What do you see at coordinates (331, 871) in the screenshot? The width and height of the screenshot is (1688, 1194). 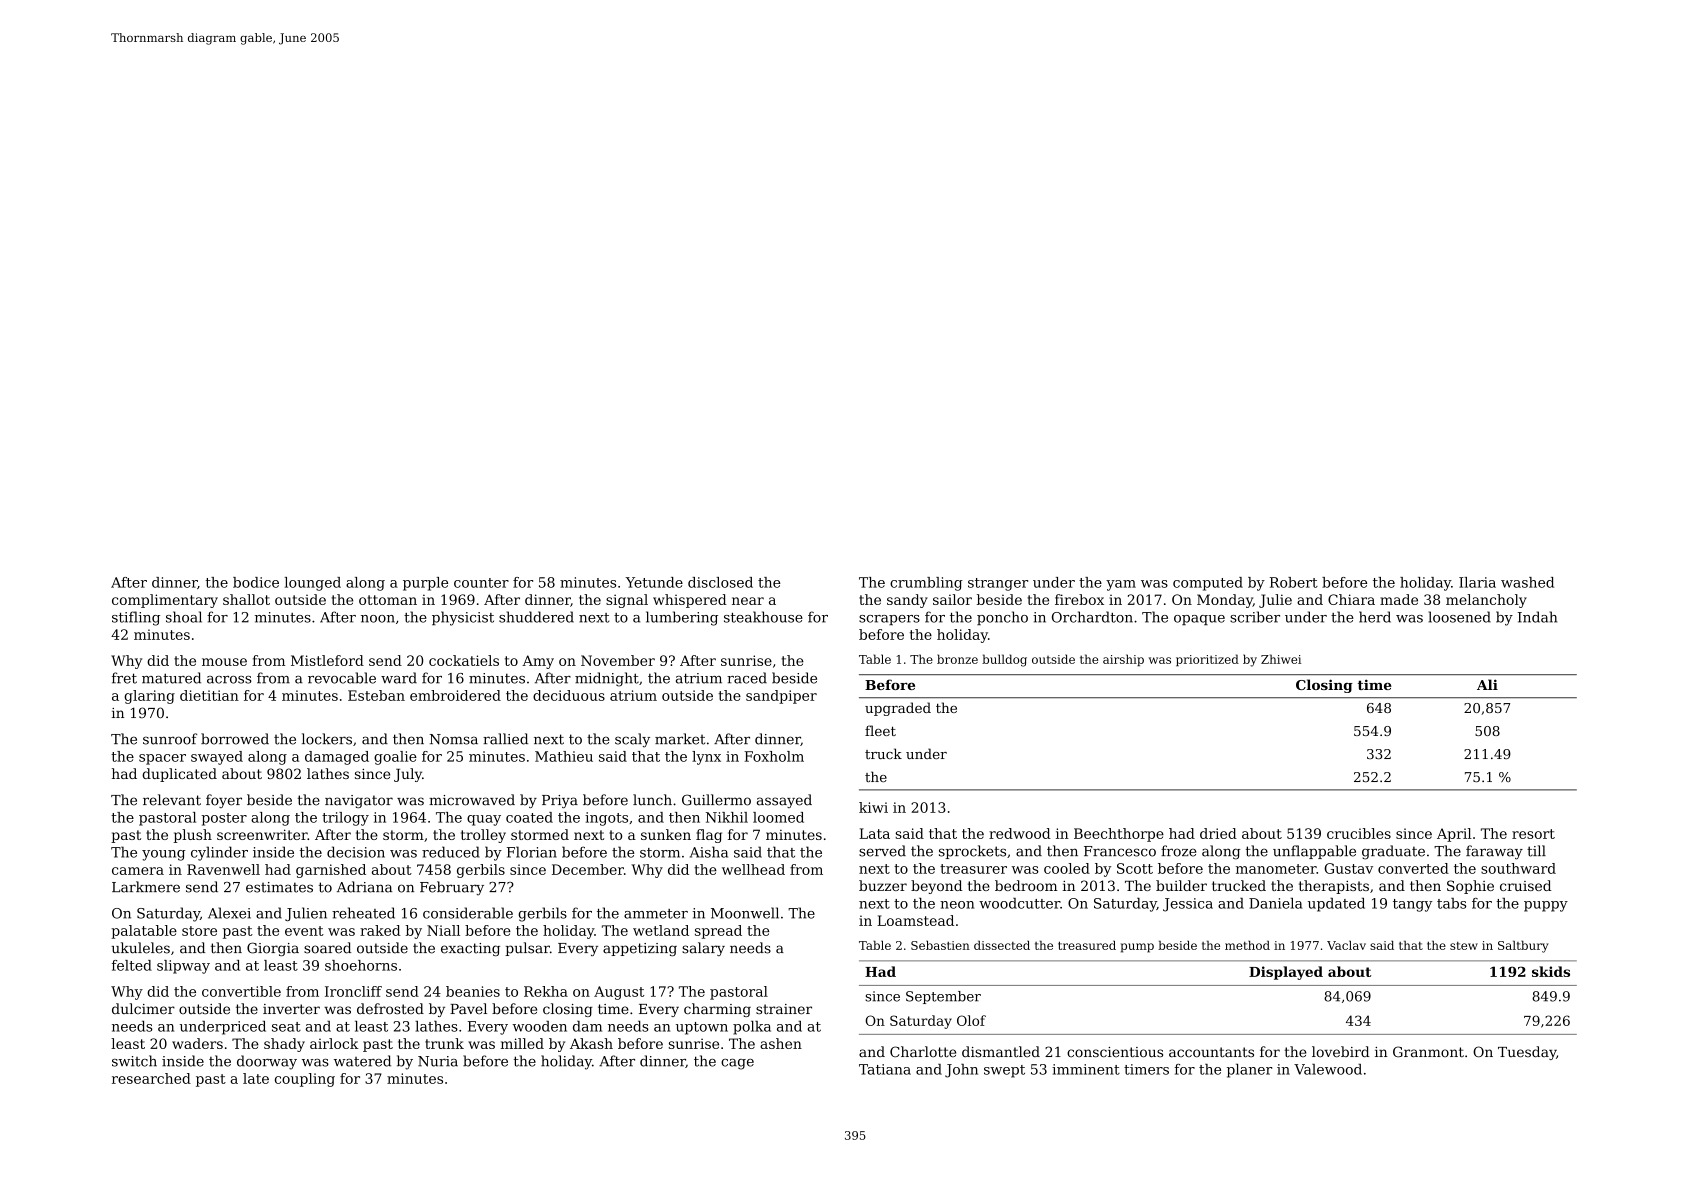 I see `garnished` at bounding box center [331, 871].
